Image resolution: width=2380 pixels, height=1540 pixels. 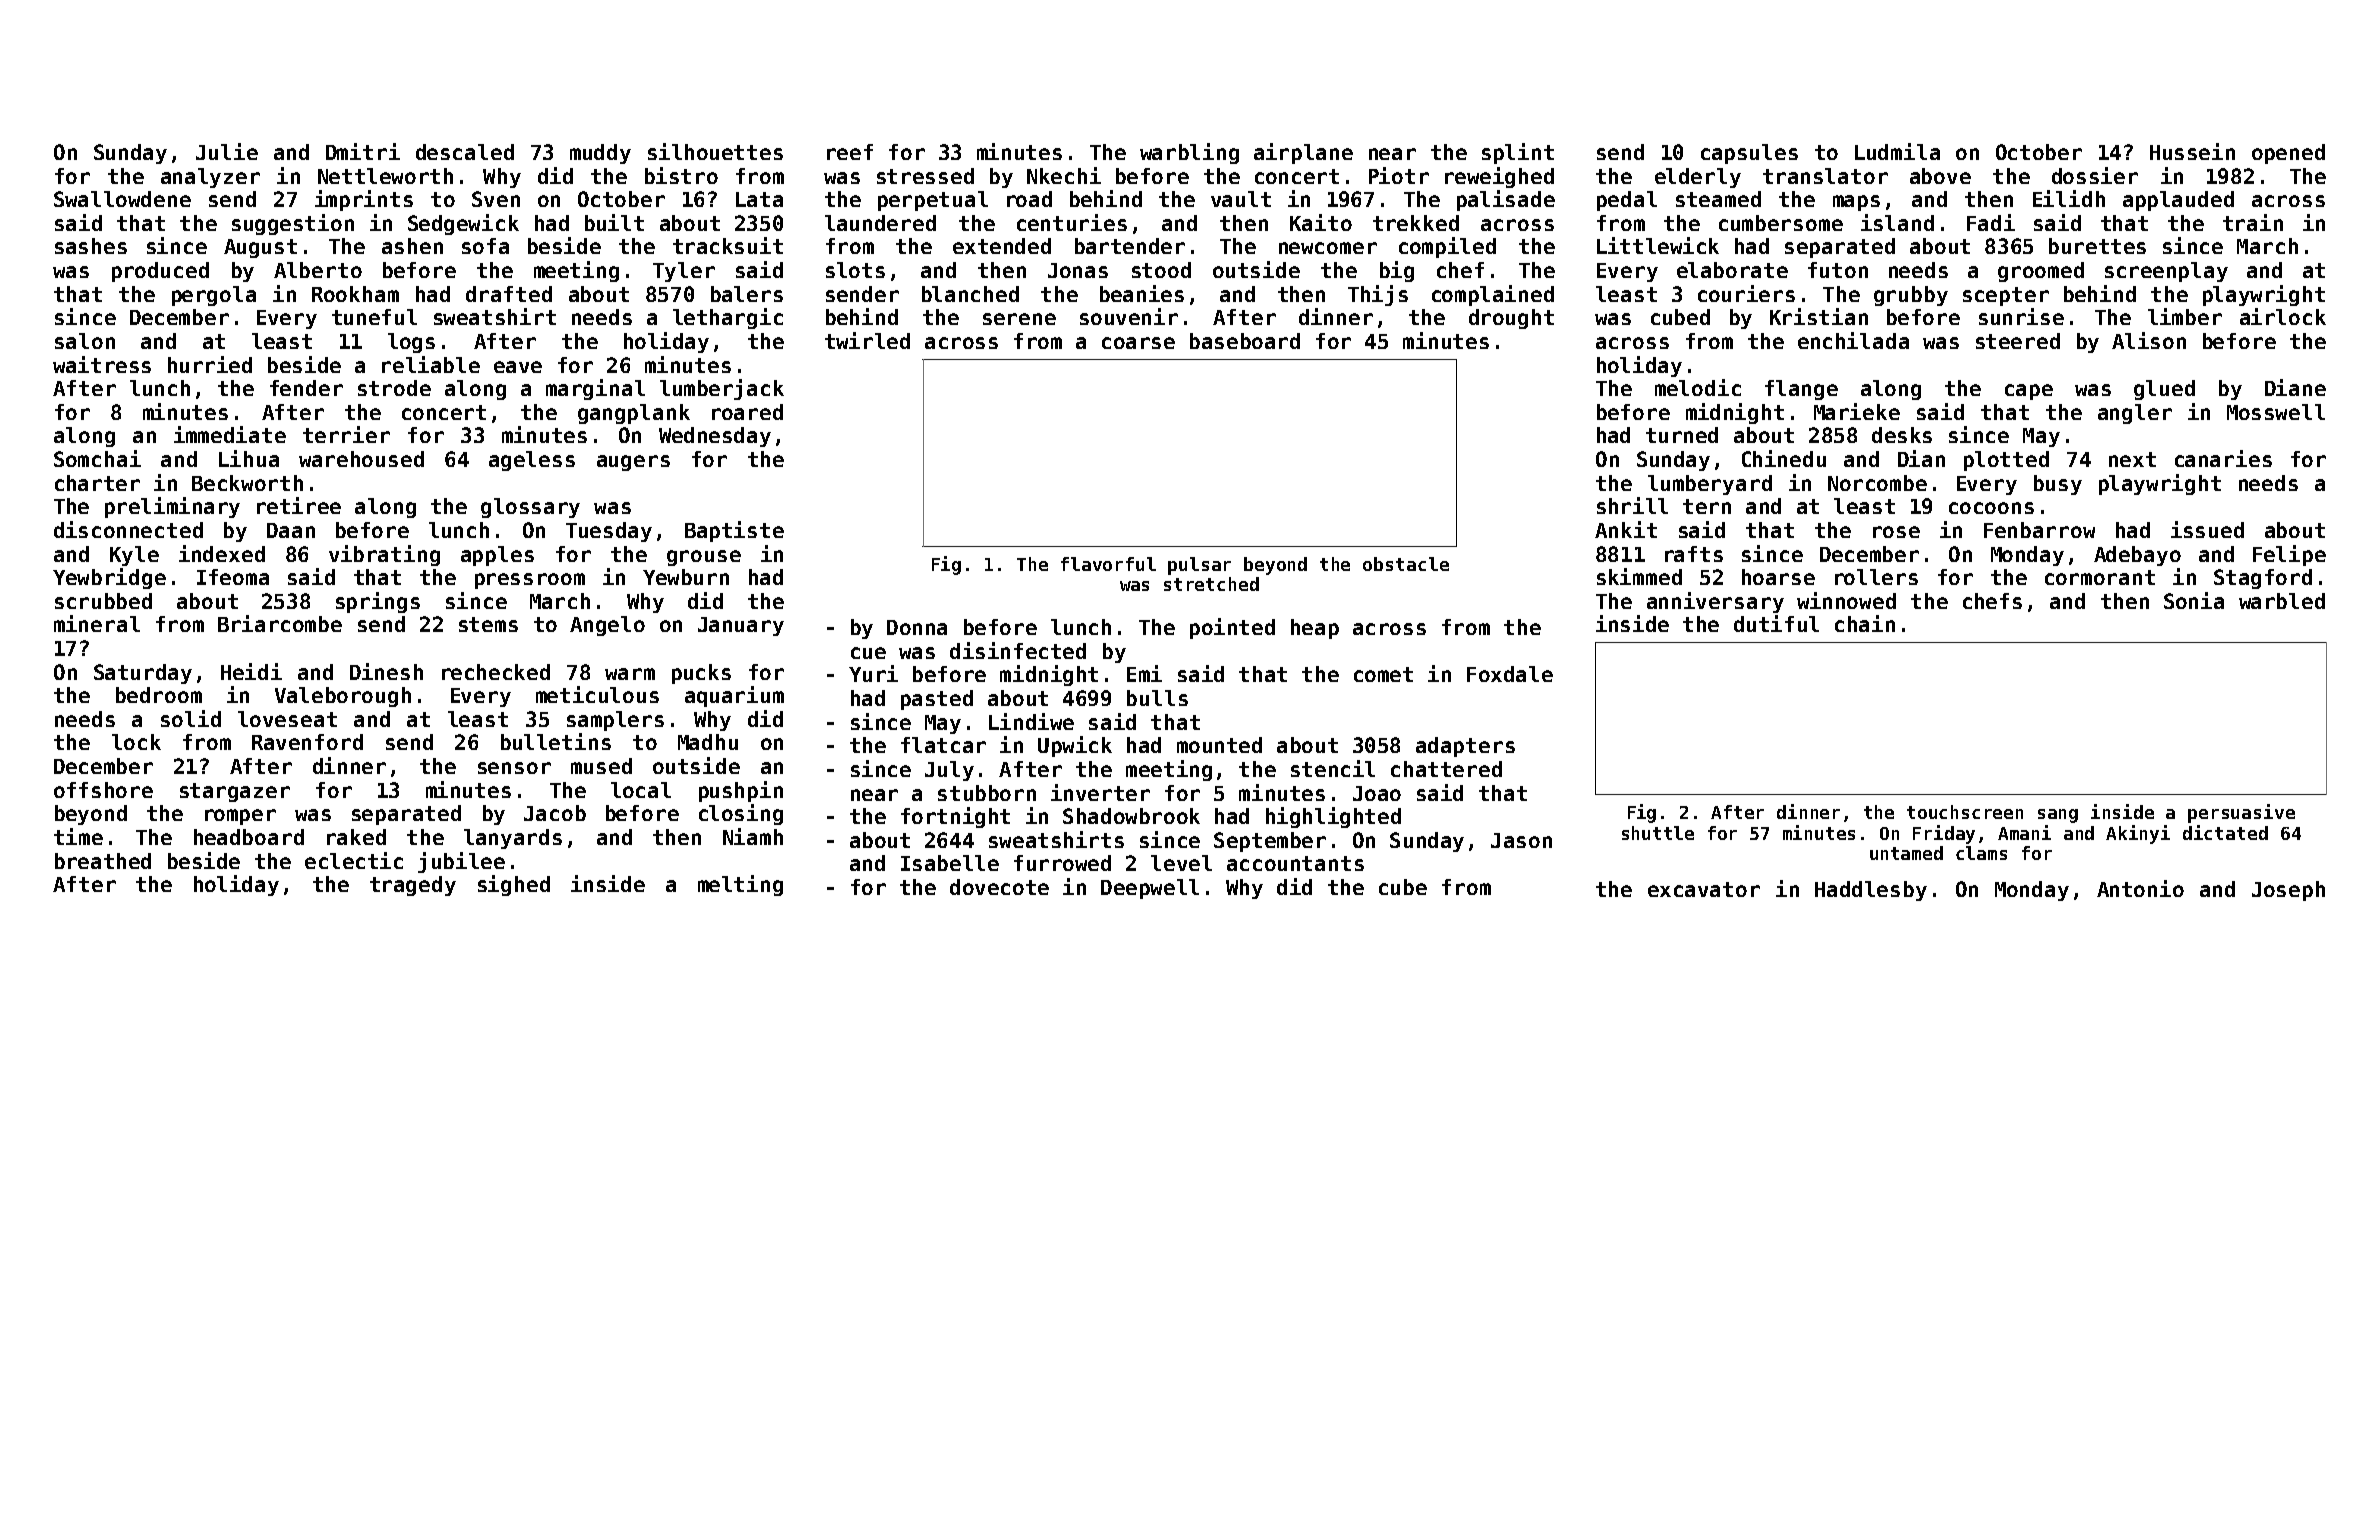 I want to click on Ludmila, so click(x=1897, y=151).
